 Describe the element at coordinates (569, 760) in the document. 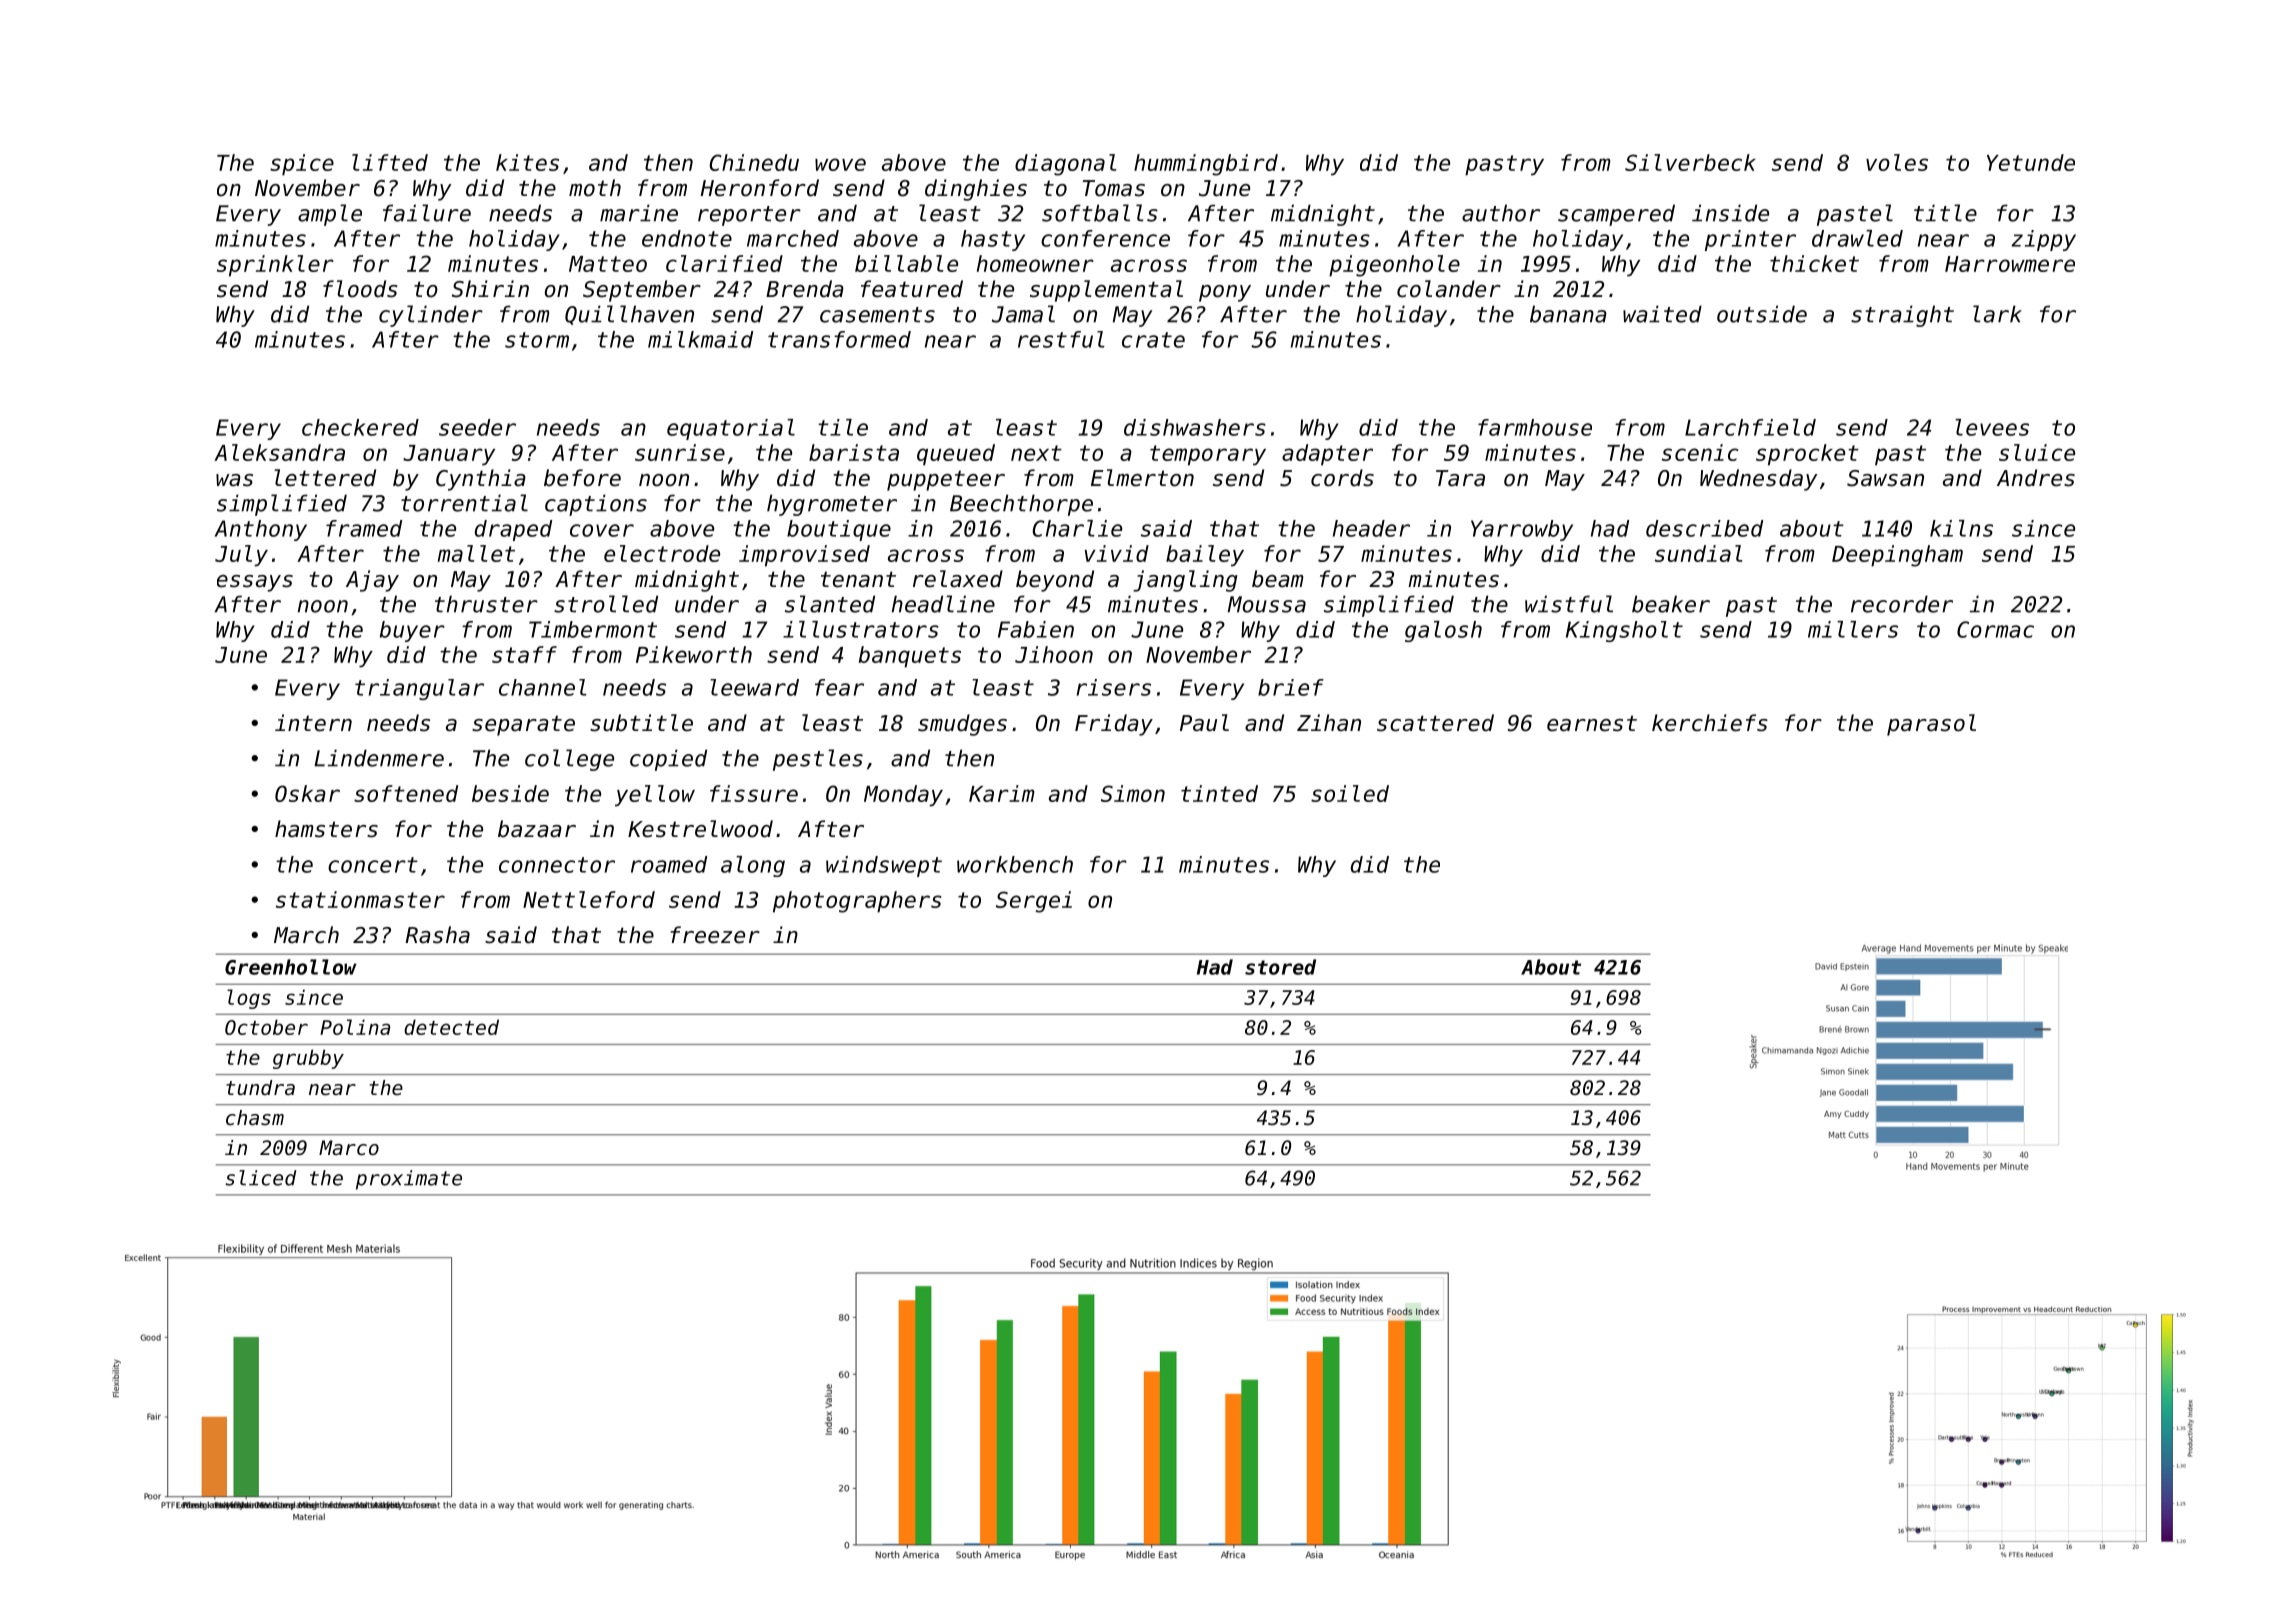

I see `college` at that location.
